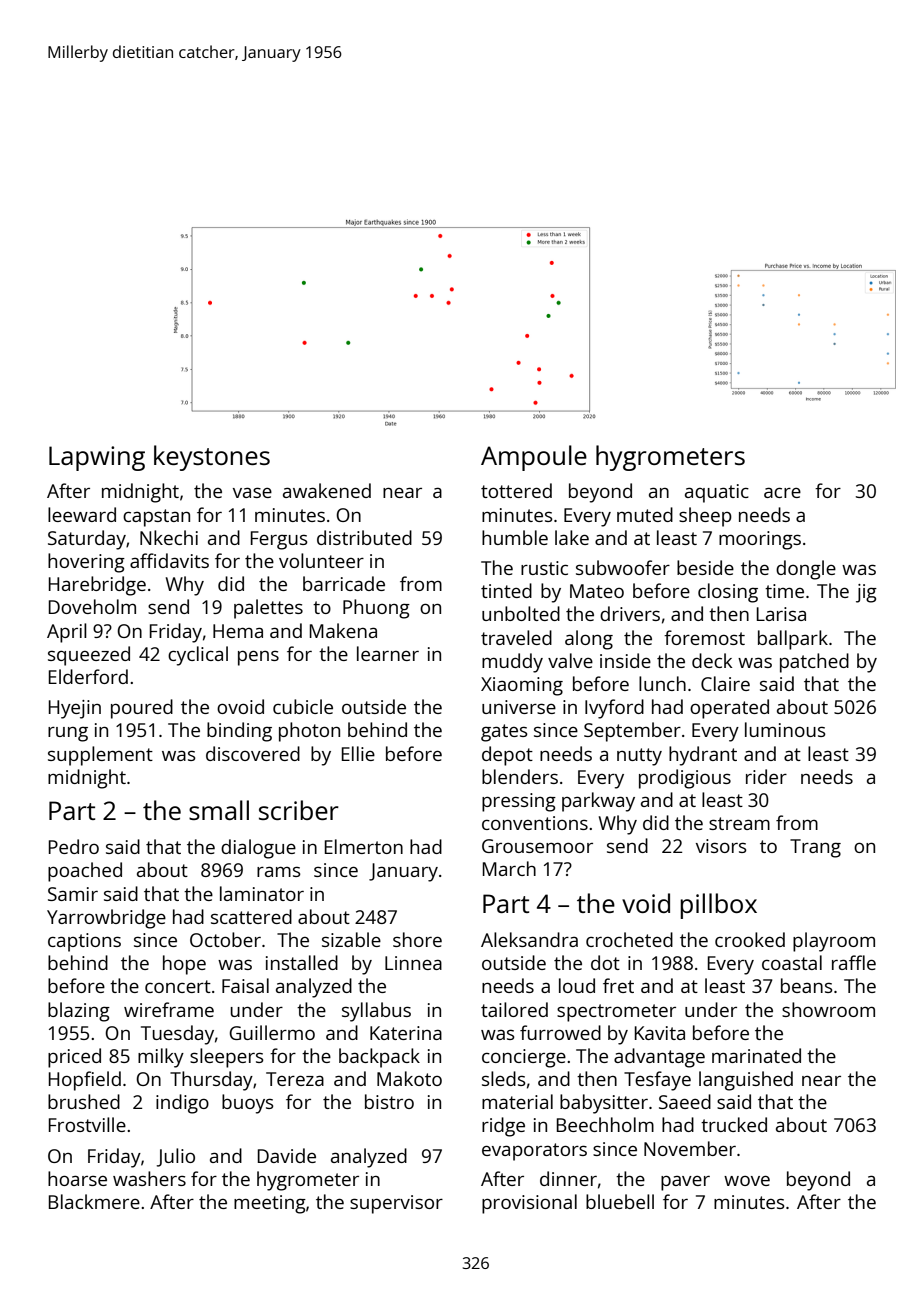 This image has width=924, height=1314. Describe the element at coordinates (75, 709) in the image. I see `Hyejin` at that location.
